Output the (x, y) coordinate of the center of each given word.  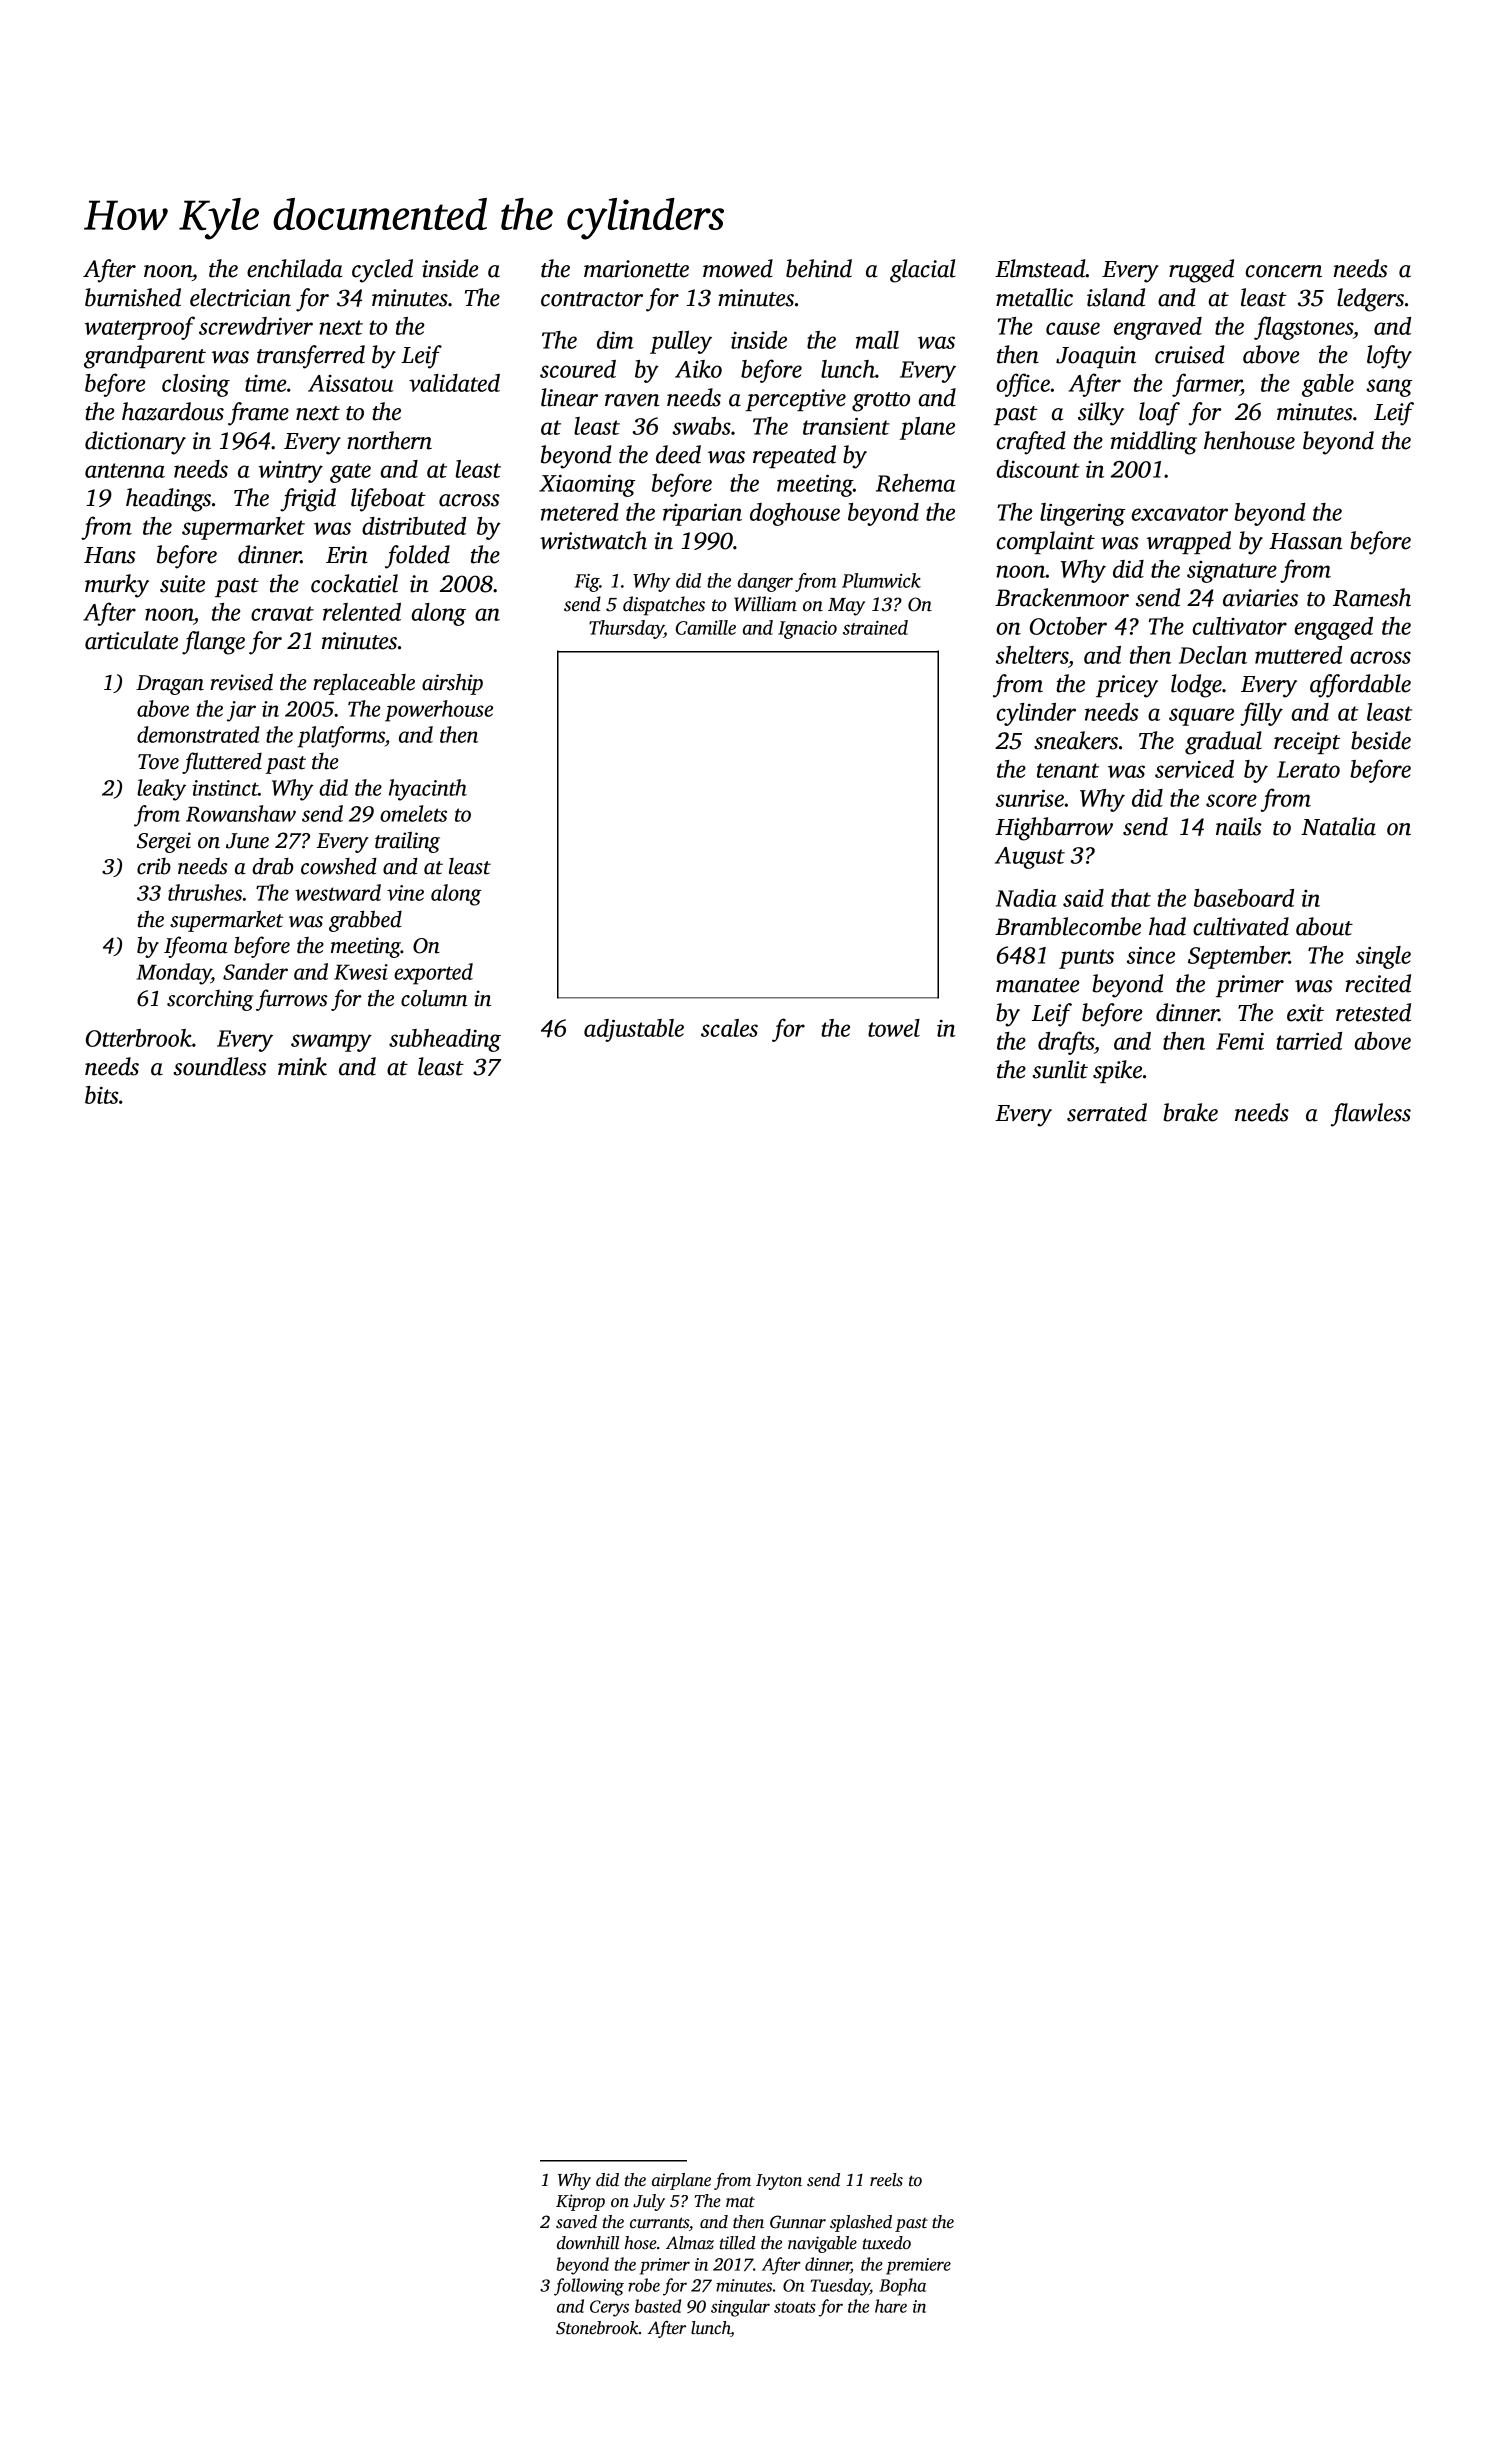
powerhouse (439, 711)
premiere (918, 2266)
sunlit (1060, 1069)
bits (101, 1095)
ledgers (1370, 300)
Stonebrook (597, 2328)
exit (1305, 1013)
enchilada (295, 268)
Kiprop (580, 2202)
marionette (636, 269)
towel (894, 1028)
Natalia (1338, 826)
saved (576, 2222)
